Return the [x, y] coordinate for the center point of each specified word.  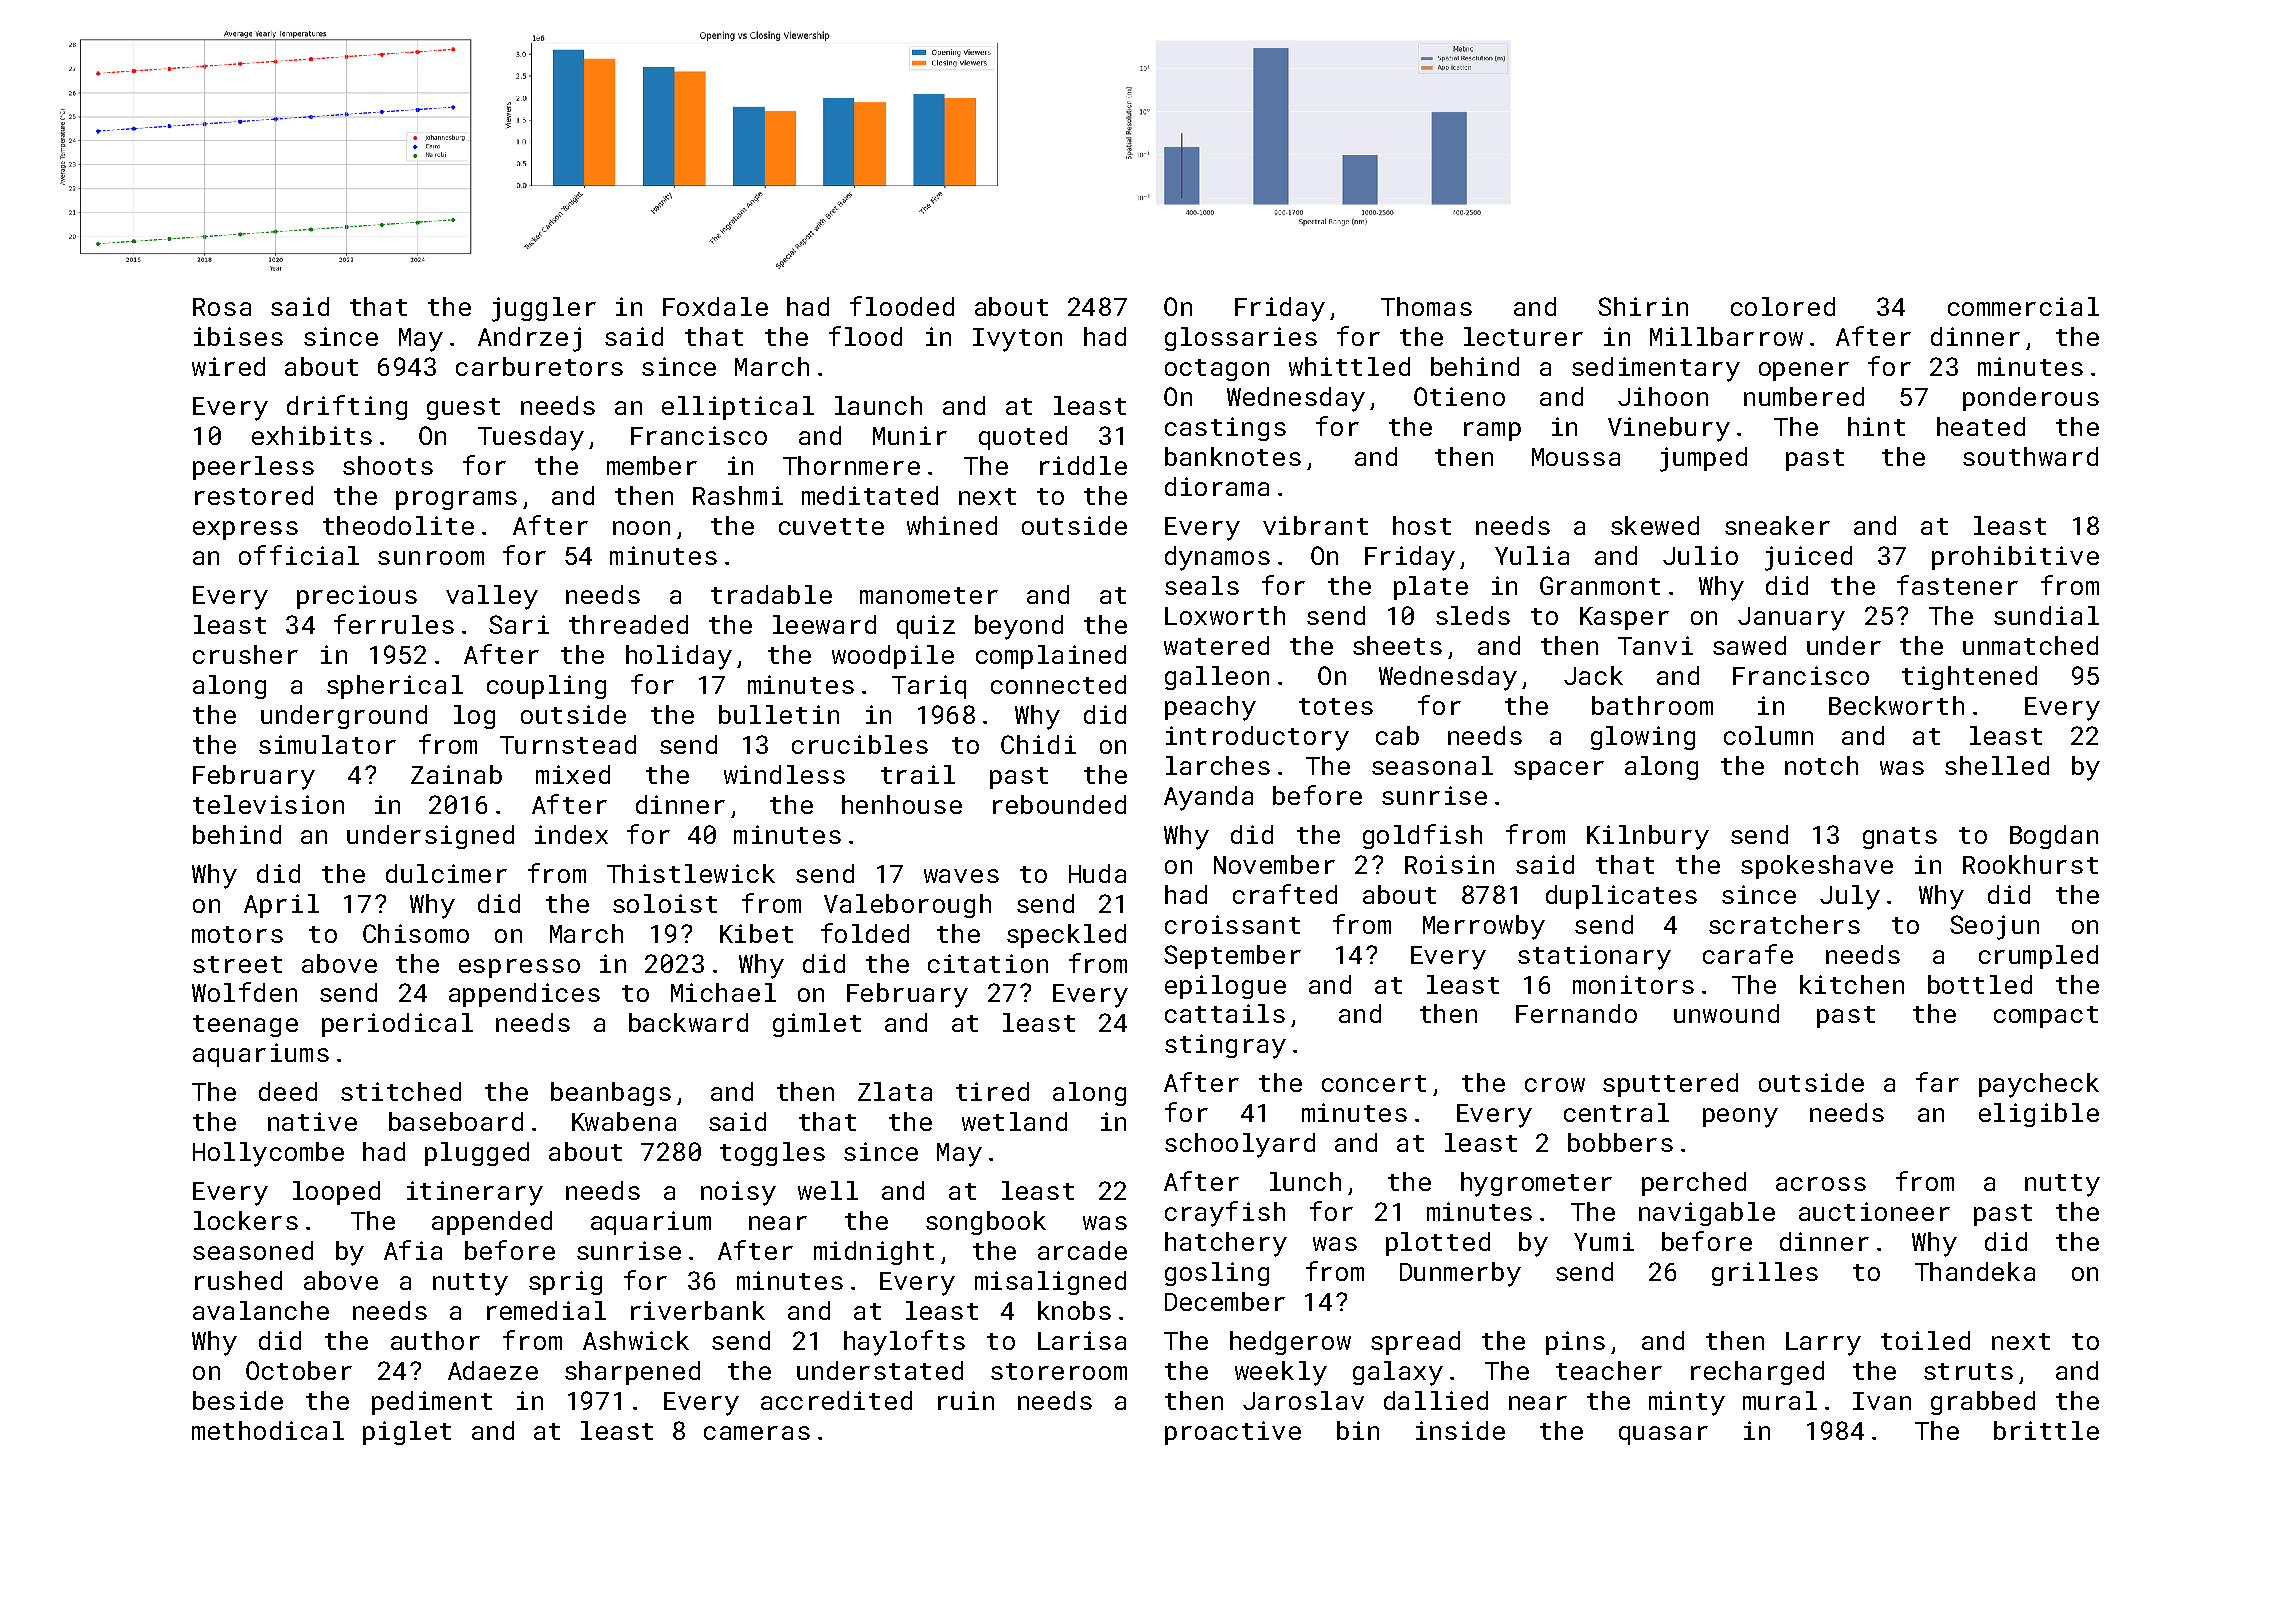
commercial [2023, 306]
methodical [268, 1430]
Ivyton [1017, 340]
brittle [2046, 1430]
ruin [966, 1400]
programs [456, 500]
